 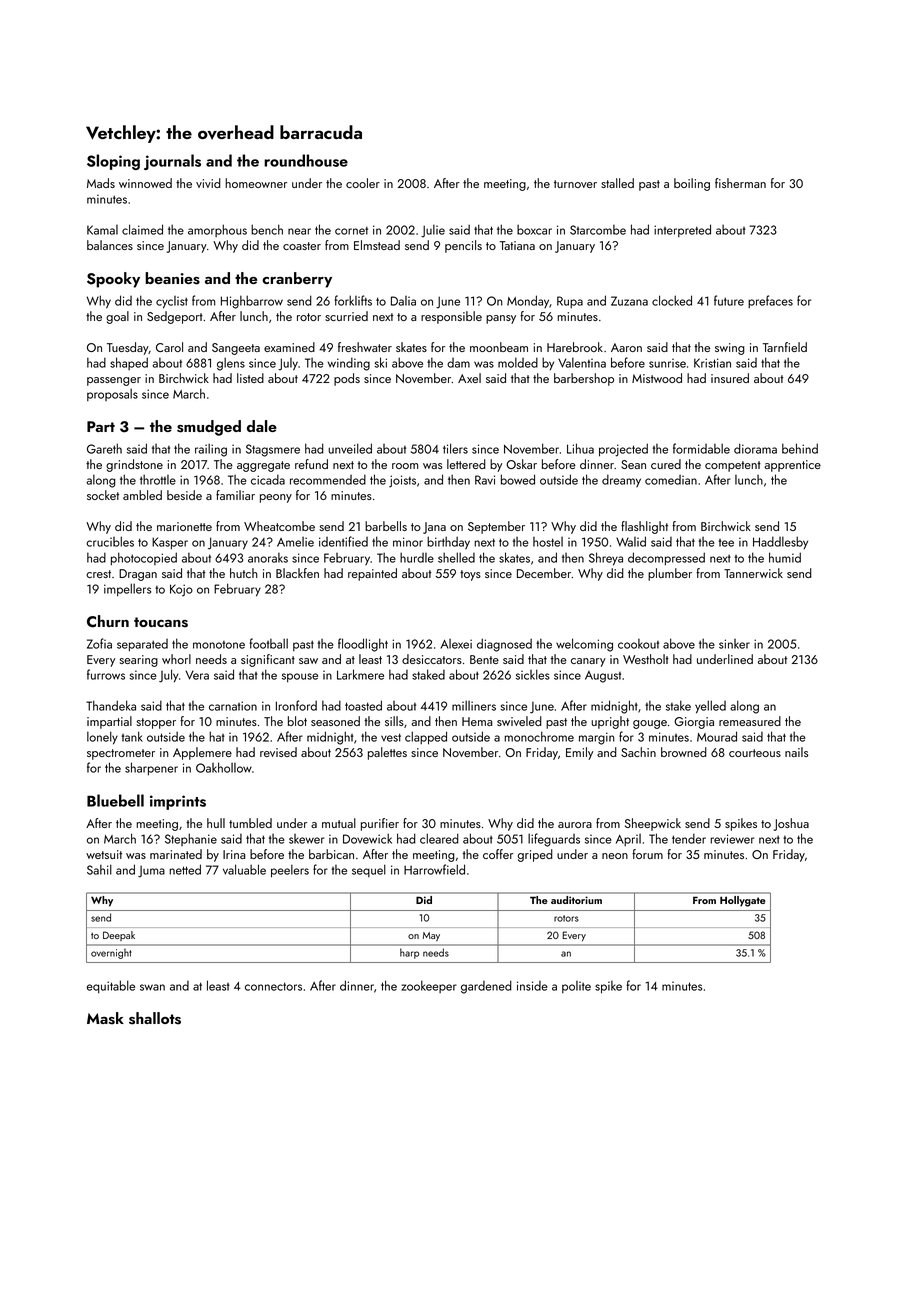 What do you see at coordinates (576, 987) in the image?
I see `polite` at bounding box center [576, 987].
